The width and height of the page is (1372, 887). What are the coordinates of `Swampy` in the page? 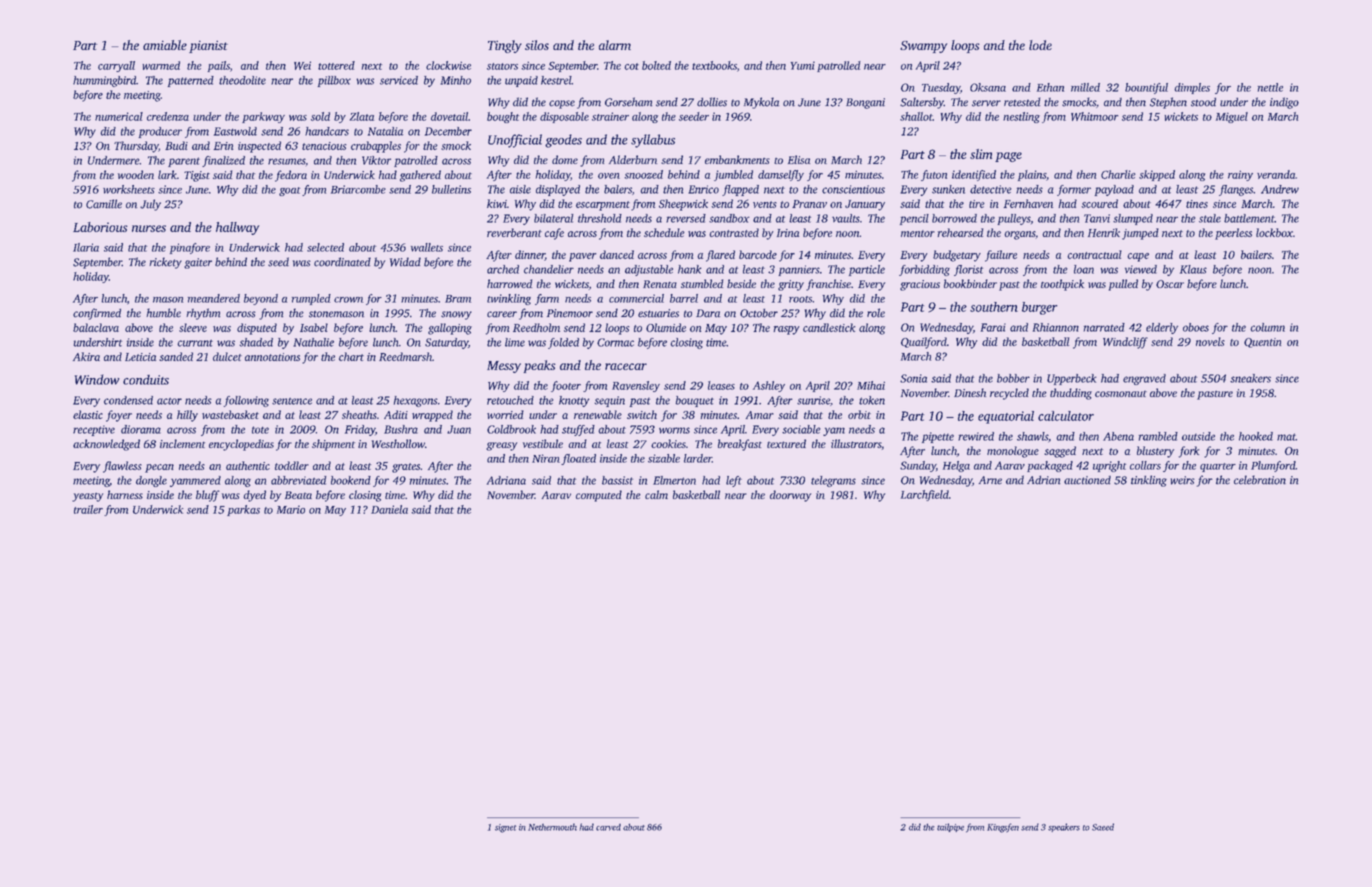 It's located at (923, 47).
